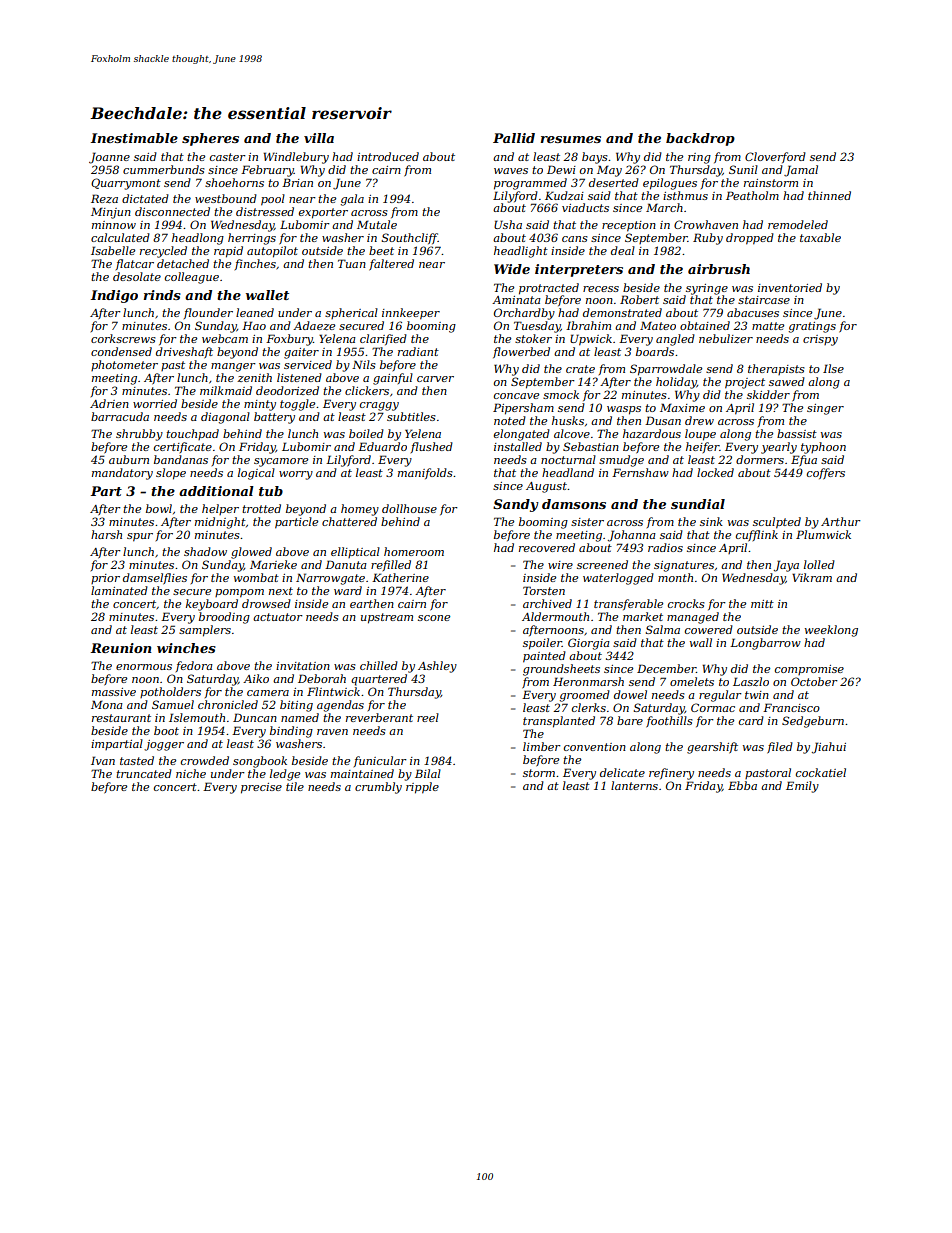 Image resolution: width=952 pixels, height=1233 pixels. Describe the element at coordinates (411, 314) in the screenshot. I see `innkeeper` at that location.
